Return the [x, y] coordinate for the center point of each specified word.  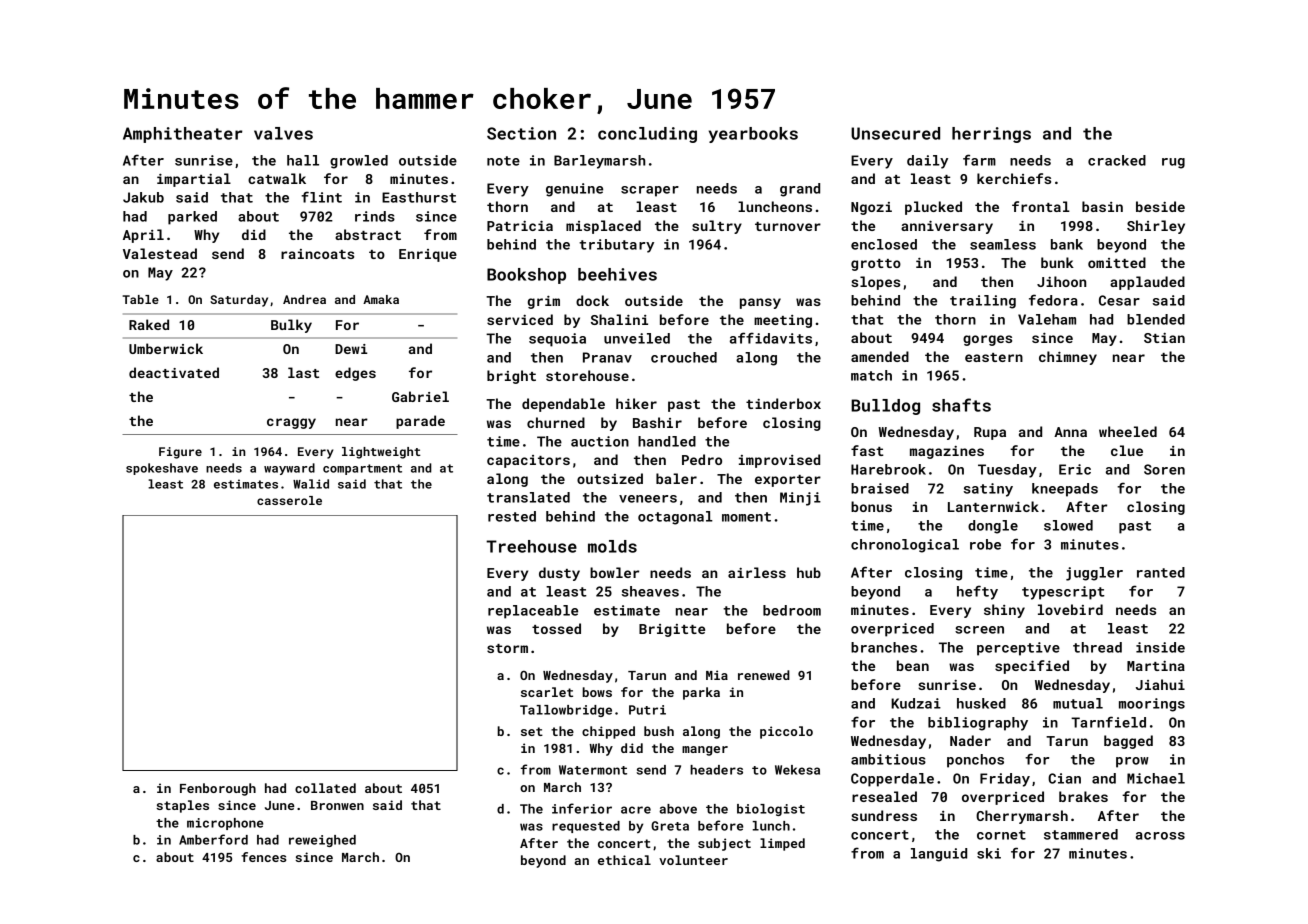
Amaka [381, 299]
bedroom [792, 610]
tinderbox [783, 403]
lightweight [381, 453]
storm [507, 648]
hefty [977, 592]
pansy [760, 303]
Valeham [1047, 319]
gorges [987, 340]
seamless [1003, 244]
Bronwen [337, 805]
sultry [717, 227]
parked [192, 218]
